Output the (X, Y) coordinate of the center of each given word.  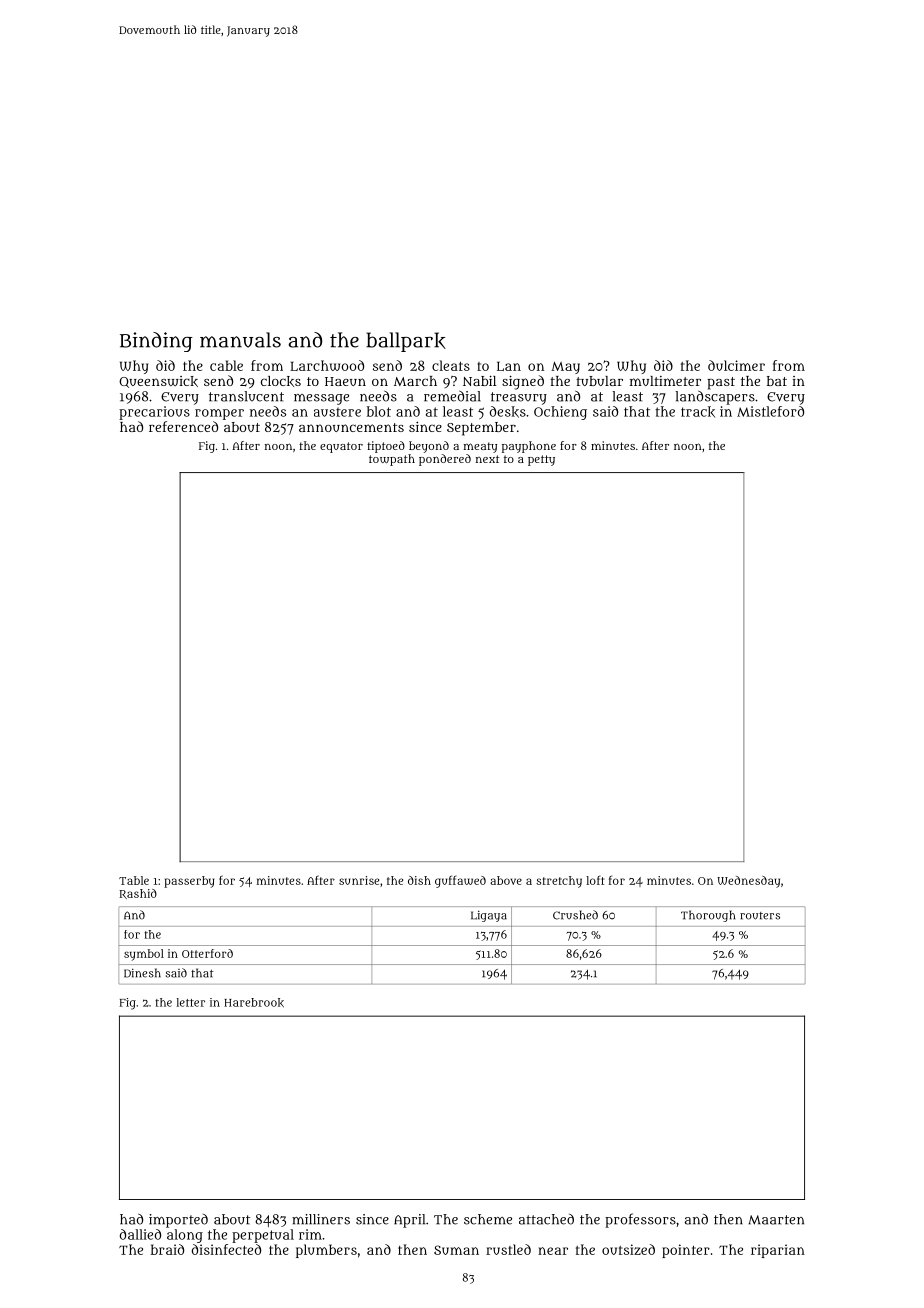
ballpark (406, 342)
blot (379, 411)
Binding (156, 342)
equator (341, 447)
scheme (488, 1219)
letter (190, 1002)
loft (595, 880)
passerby (189, 882)
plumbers (326, 1251)
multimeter (665, 381)
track (698, 412)
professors (640, 1220)
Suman (456, 1250)
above (506, 880)
